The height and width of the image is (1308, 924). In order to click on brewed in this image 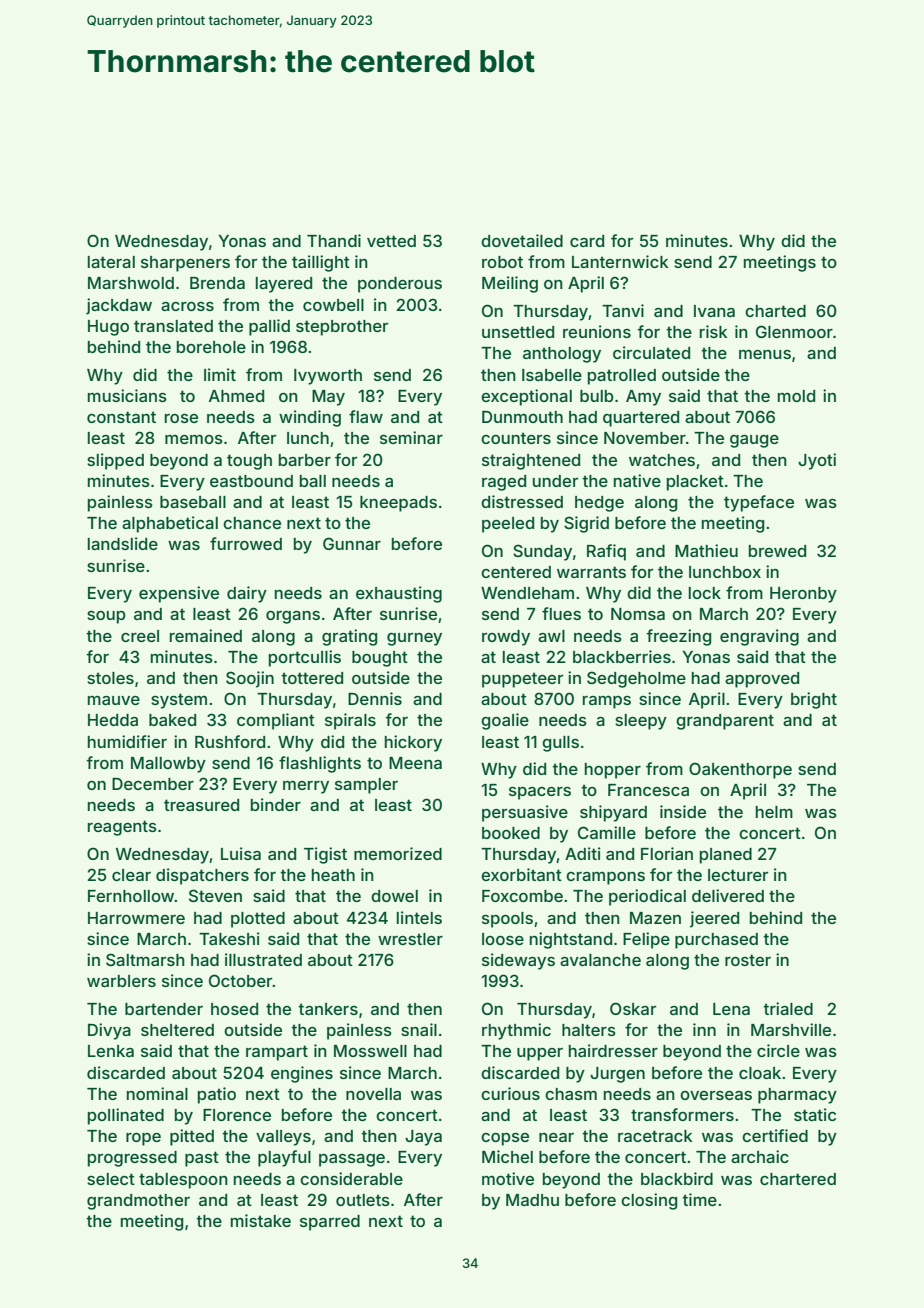, I will do `click(777, 551)`.
